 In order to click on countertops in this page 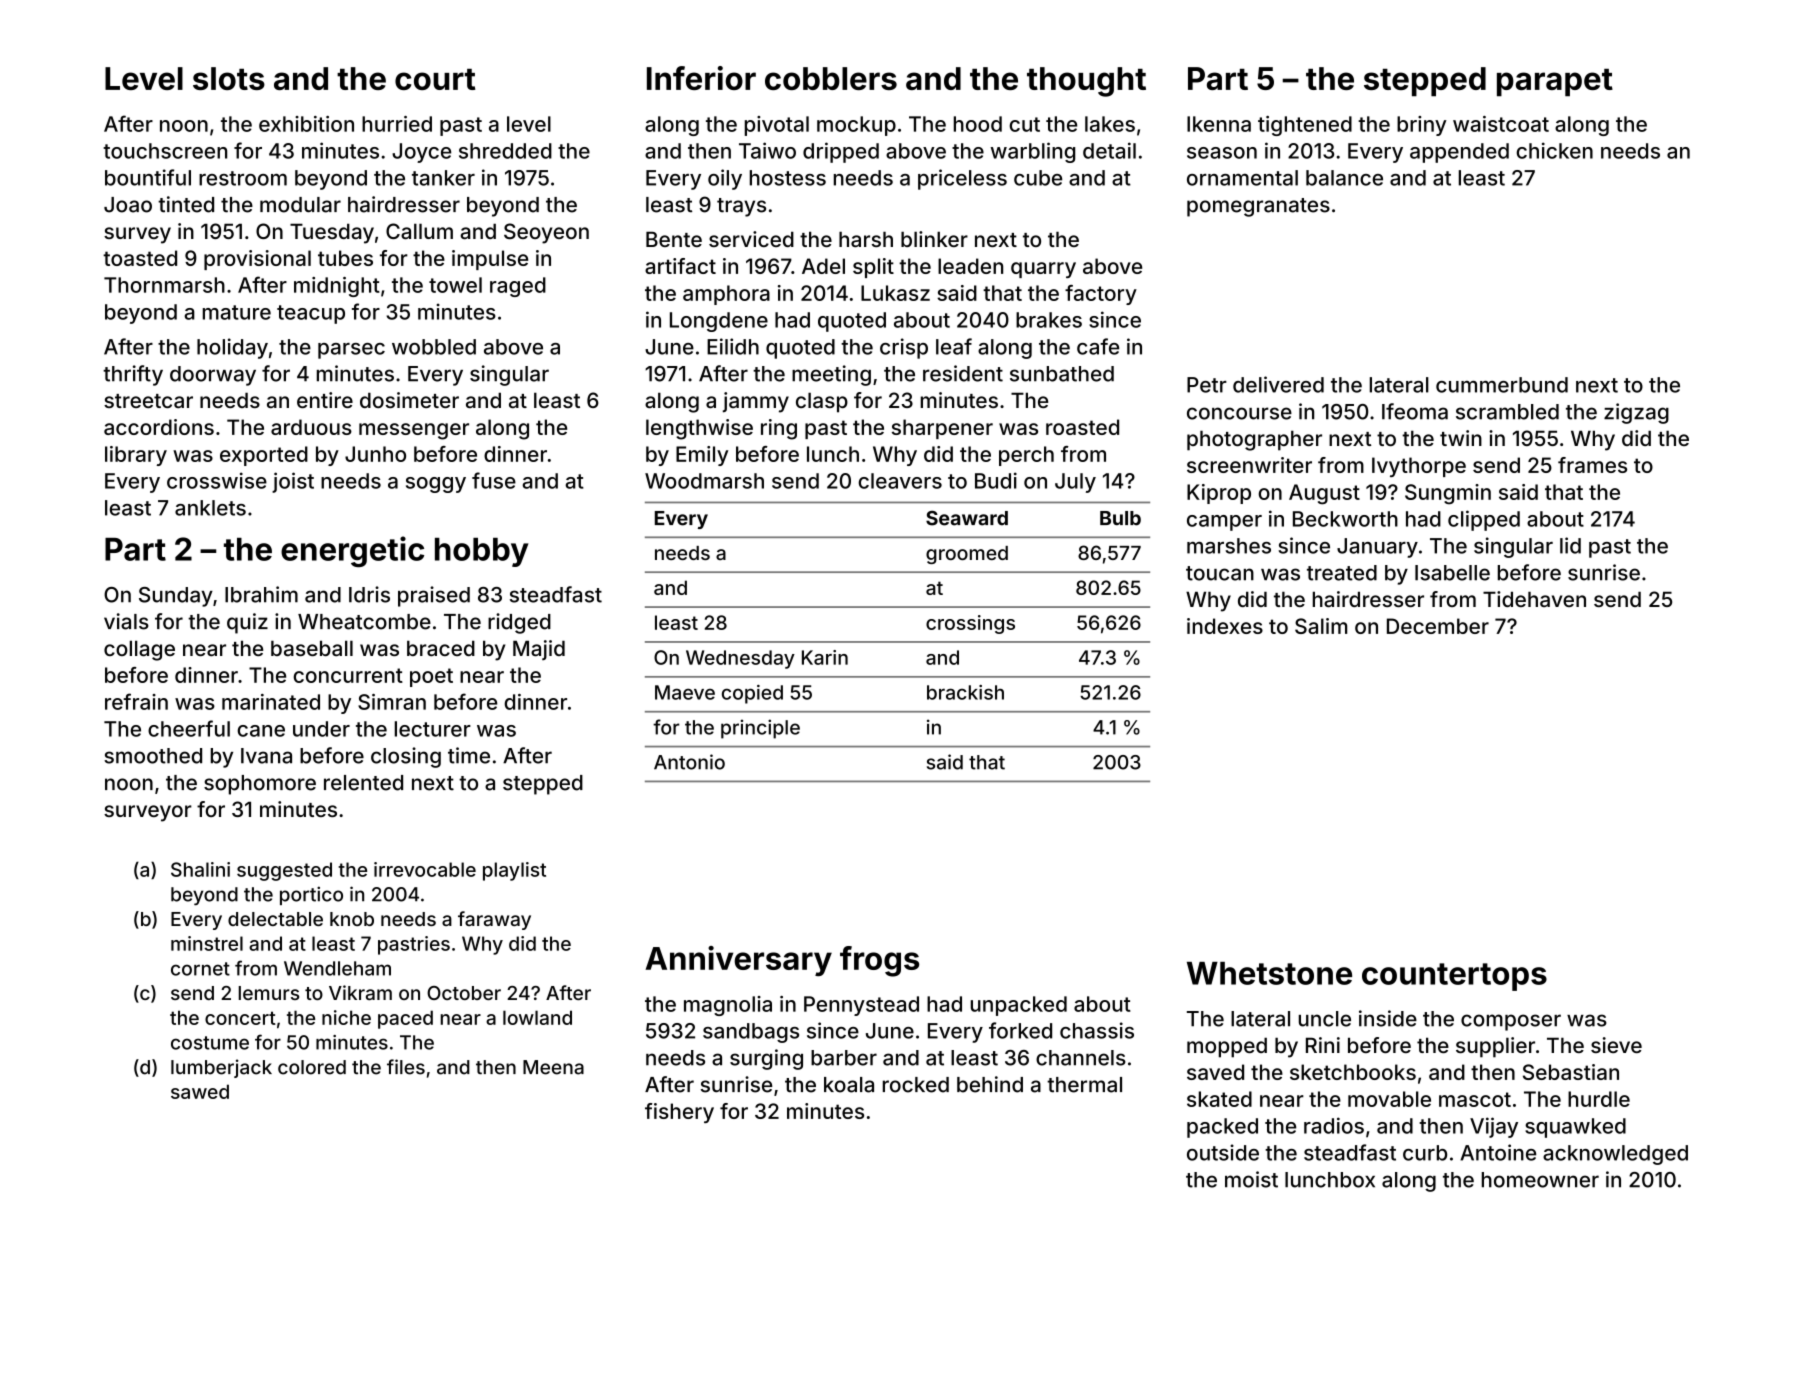, I will do `click(1454, 977)`.
